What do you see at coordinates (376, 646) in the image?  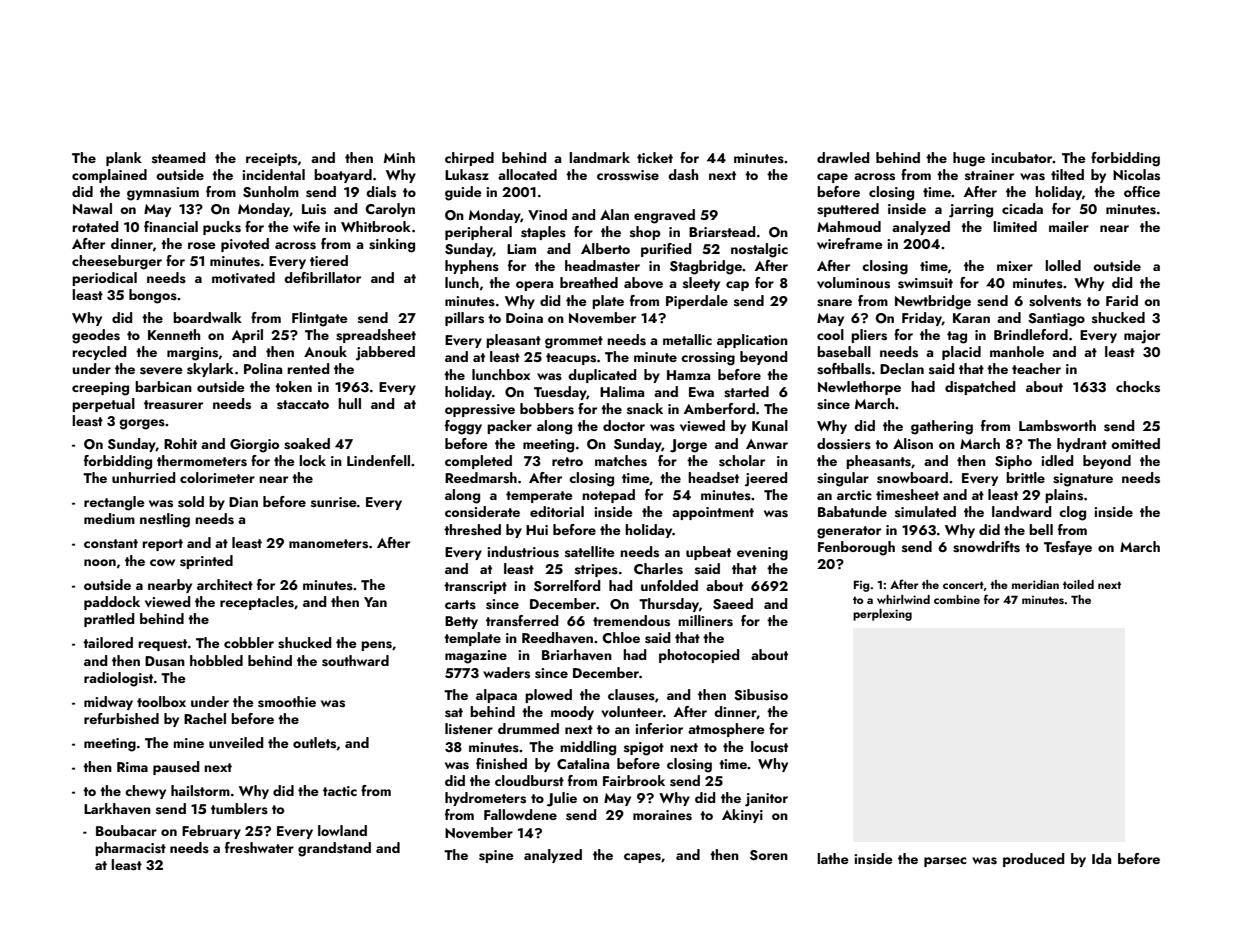 I see `pens` at bounding box center [376, 646].
